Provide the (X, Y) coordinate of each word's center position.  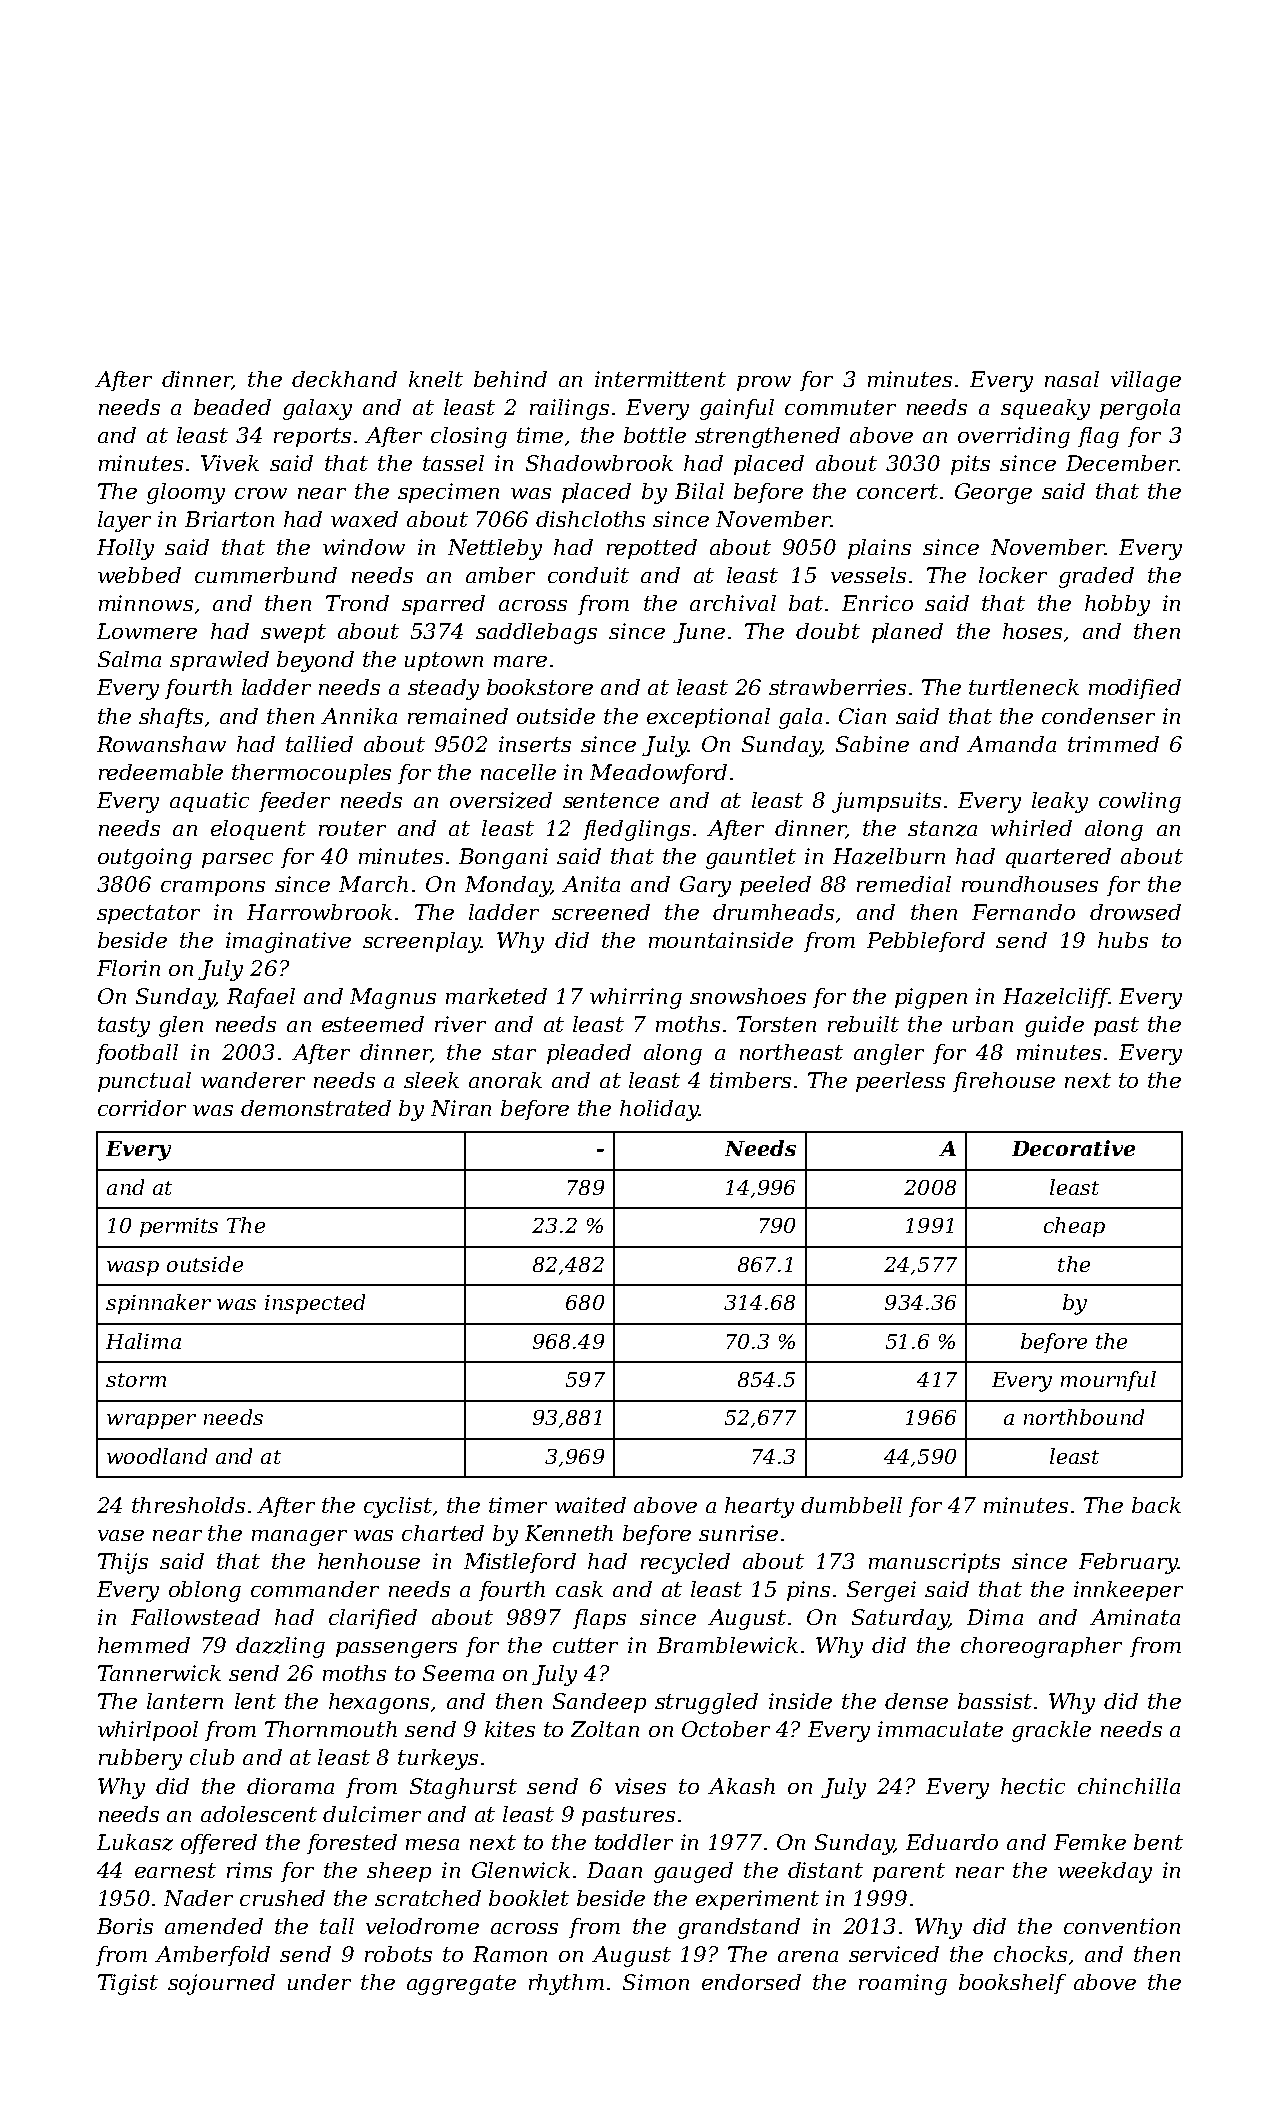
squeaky (1045, 409)
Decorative (1073, 1148)
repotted (652, 549)
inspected (315, 1304)
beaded (232, 407)
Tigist (128, 1984)
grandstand (739, 1928)
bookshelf (1012, 1984)
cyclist (398, 1507)
